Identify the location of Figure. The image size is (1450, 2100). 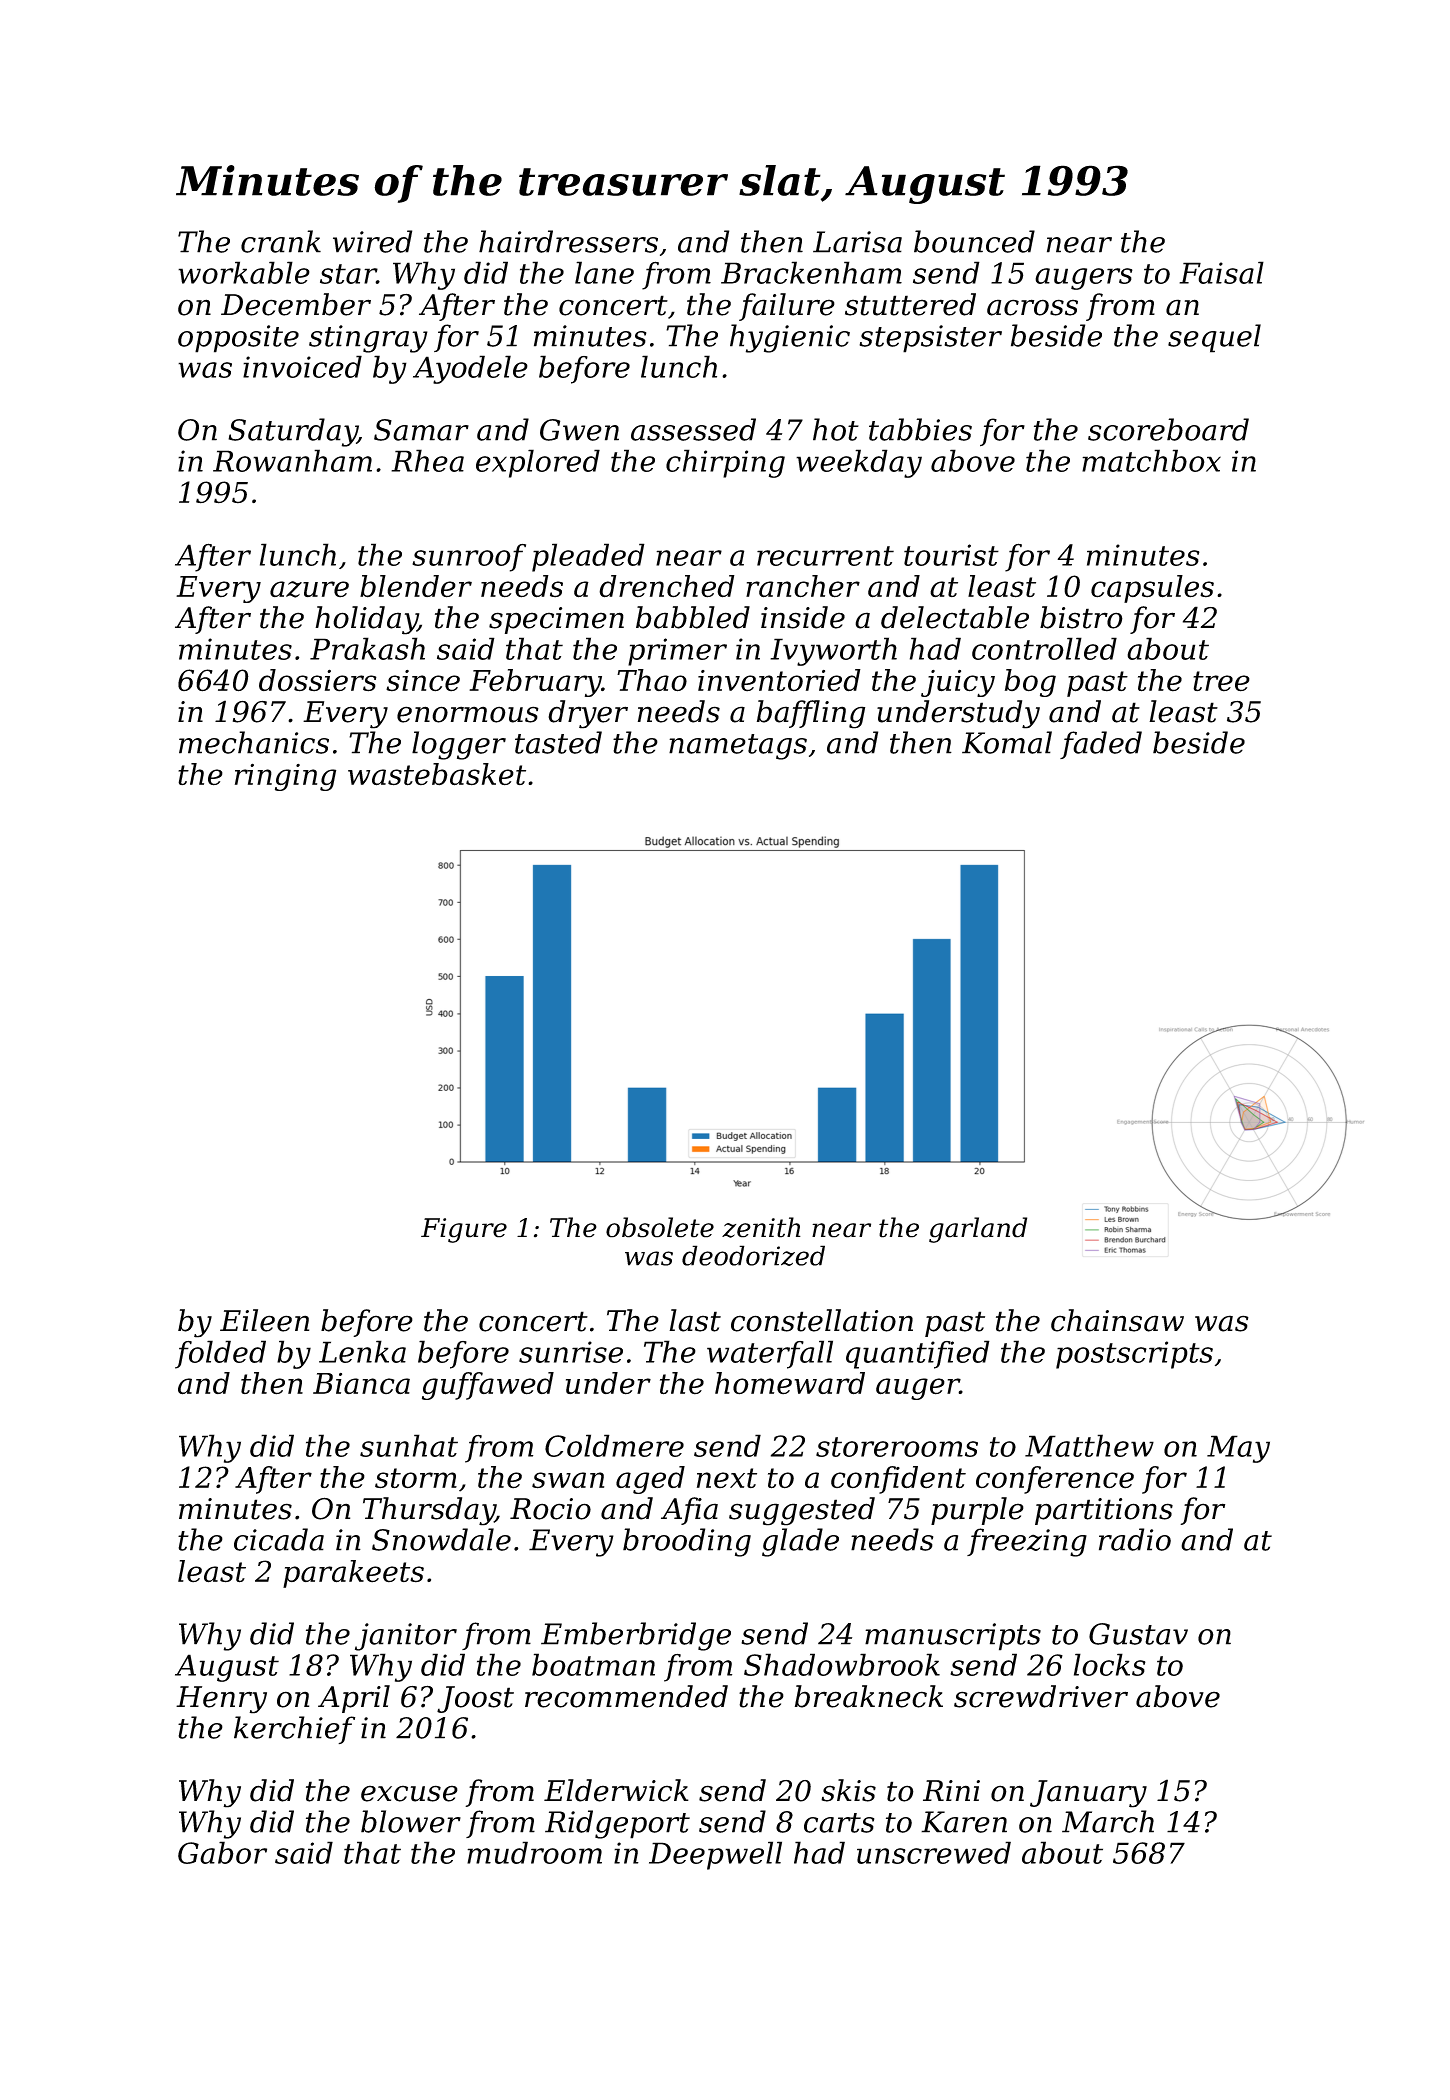
(464, 1230).
